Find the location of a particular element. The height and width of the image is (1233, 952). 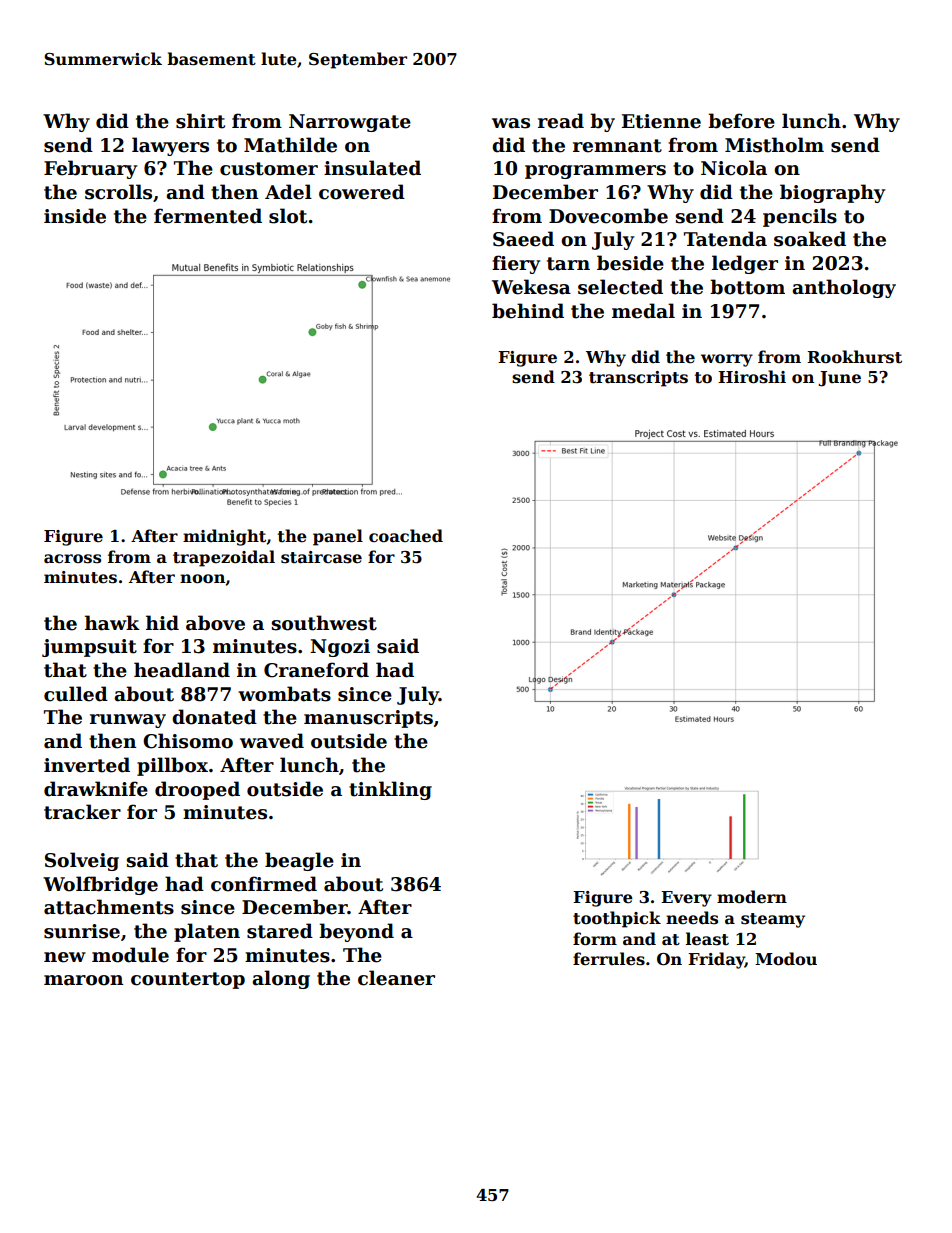

behind is located at coordinates (528, 311).
